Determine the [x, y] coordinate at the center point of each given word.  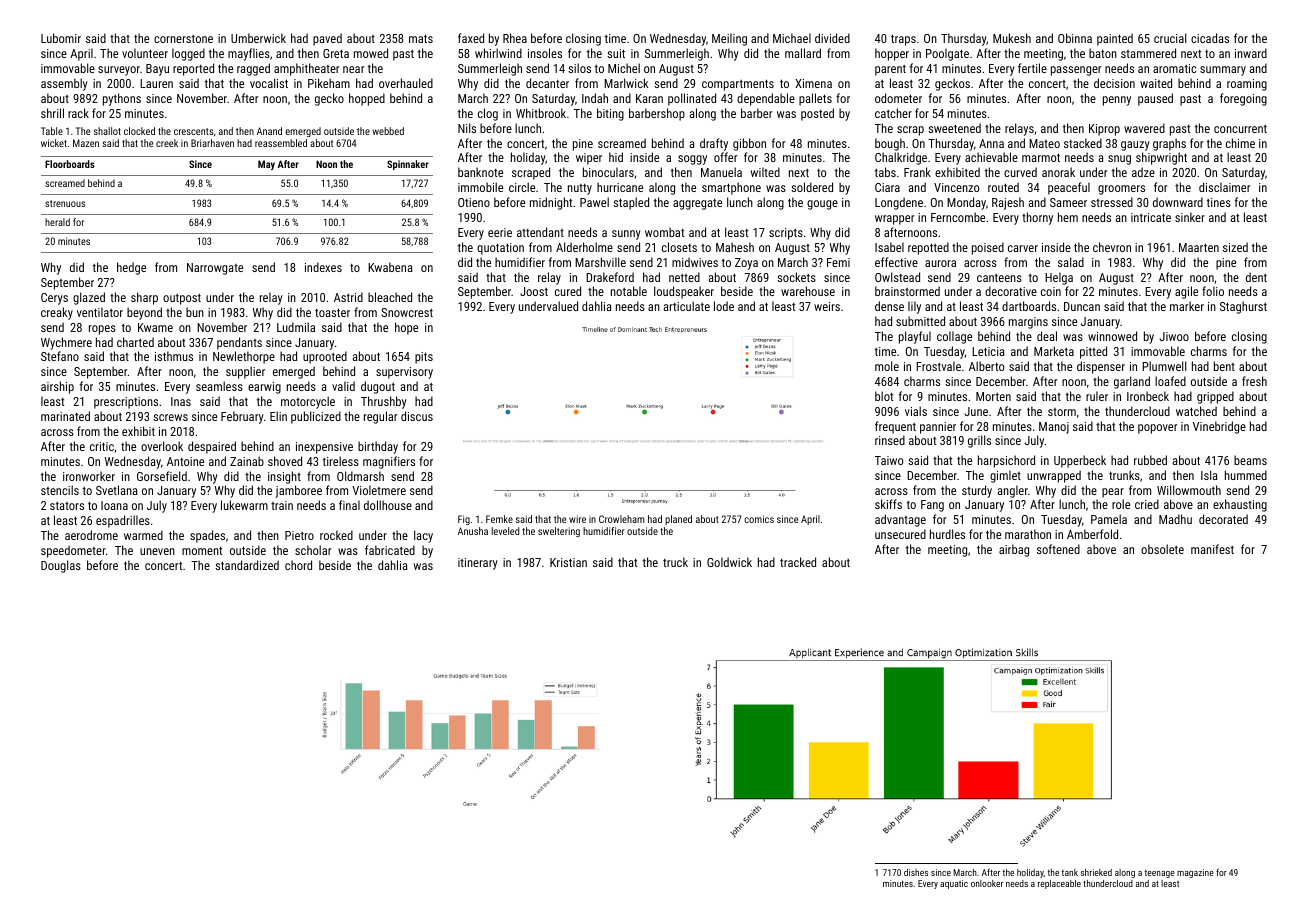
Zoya [746, 264]
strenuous [65, 203]
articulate [686, 306]
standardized [247, 565]
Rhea [515, 38]
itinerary [478, 564]
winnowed [1112, 336]
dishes [916, 872]
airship [57, 387]
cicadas [1210, 38]
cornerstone [183, 39]
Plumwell [1164, 366]
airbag [1014, 550]
